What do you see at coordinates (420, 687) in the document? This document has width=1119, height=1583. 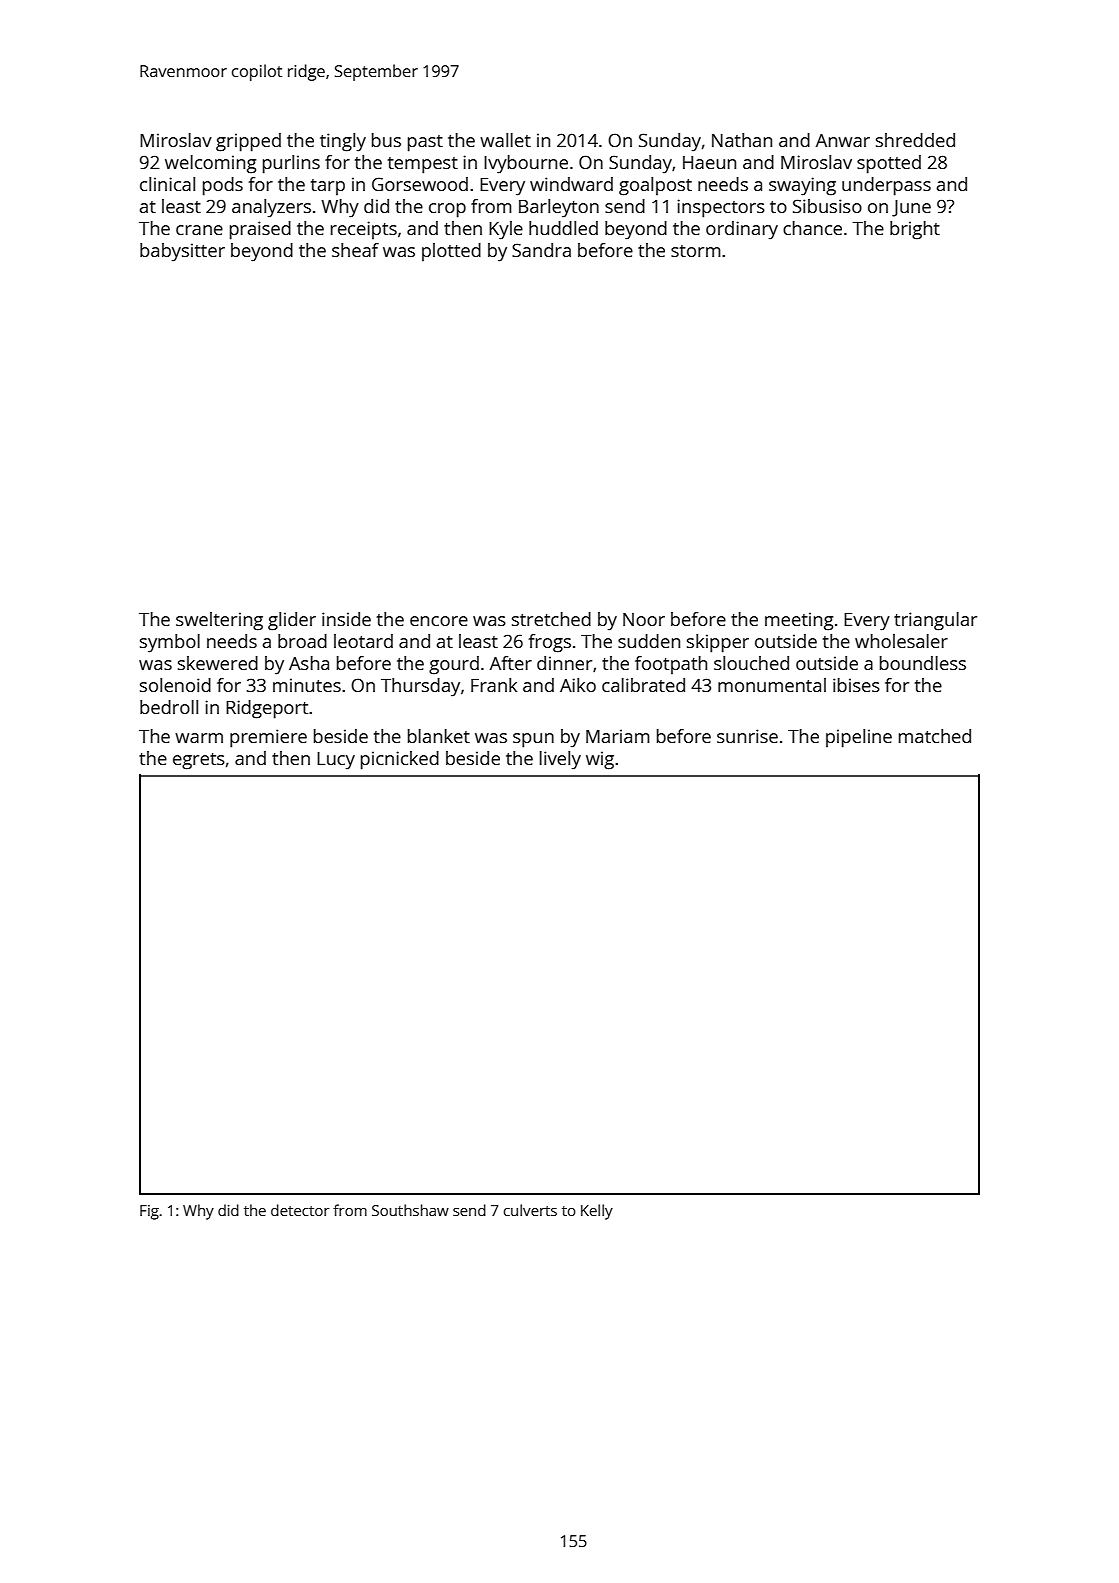 I see `Thursday` at bounding box center [420, 687].
